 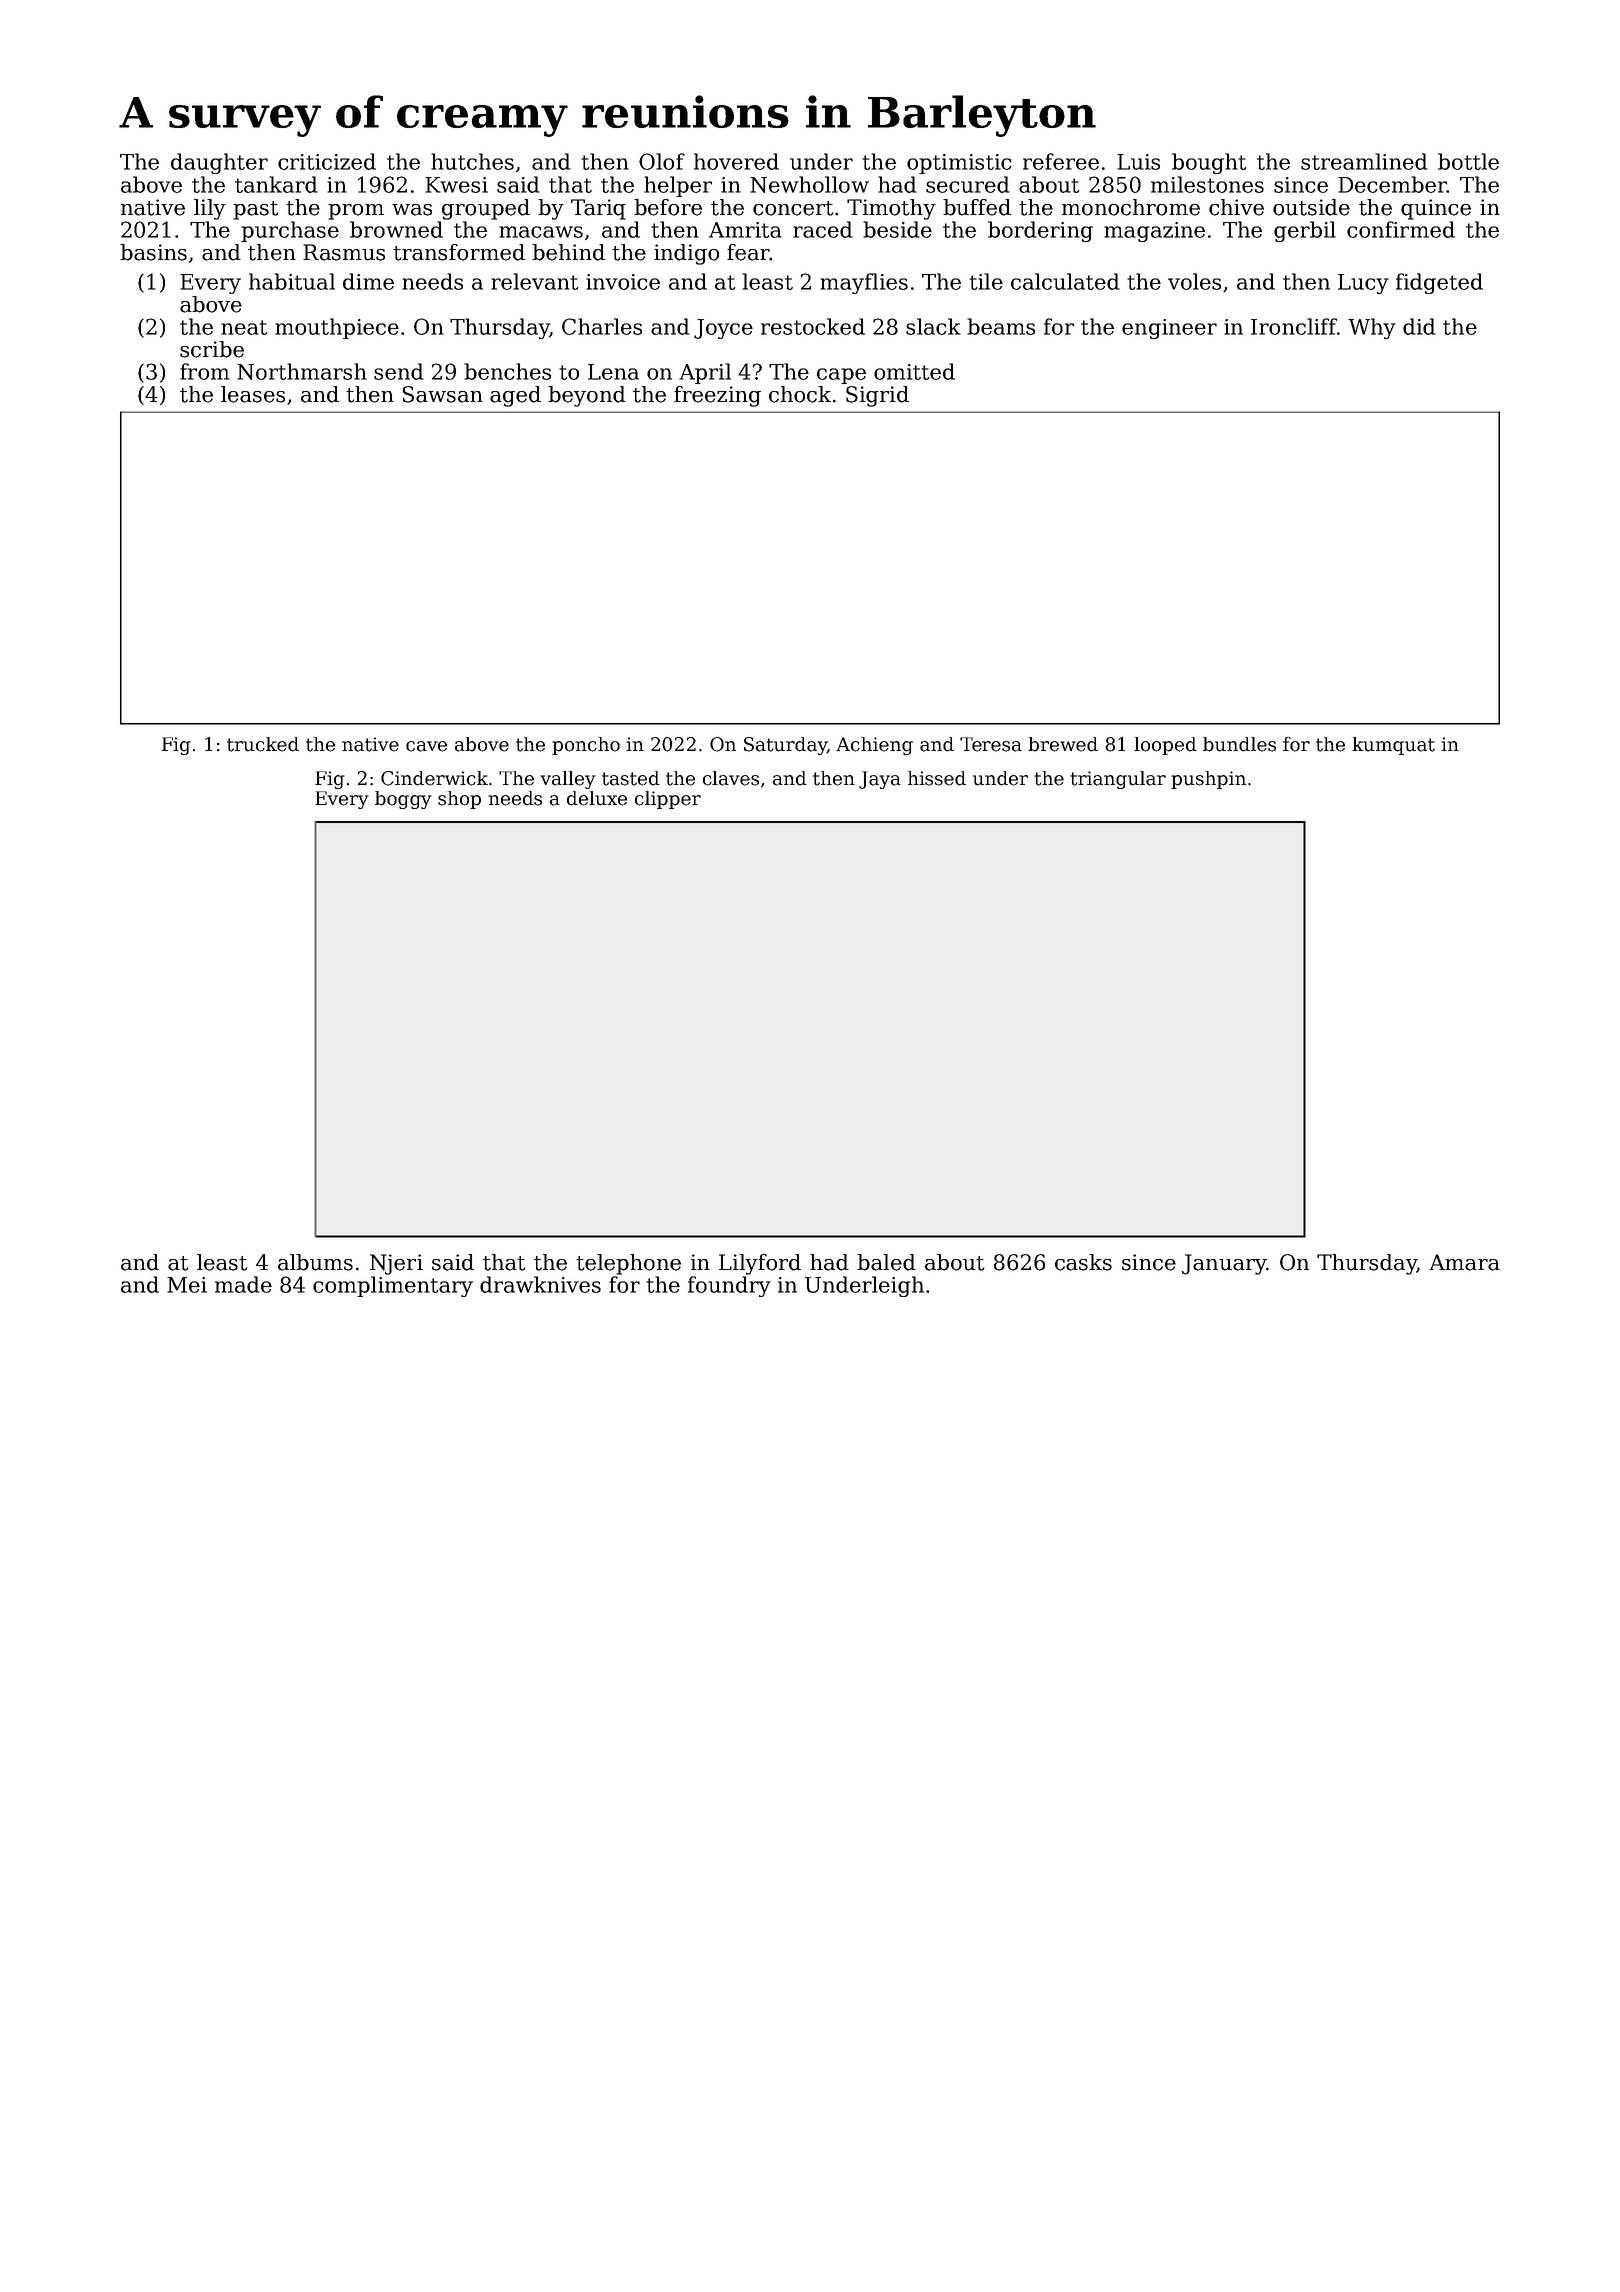 What do you see at coordinates (793, 208) in the screenshot?
I see `concert` at bounding box center [793, 208].
